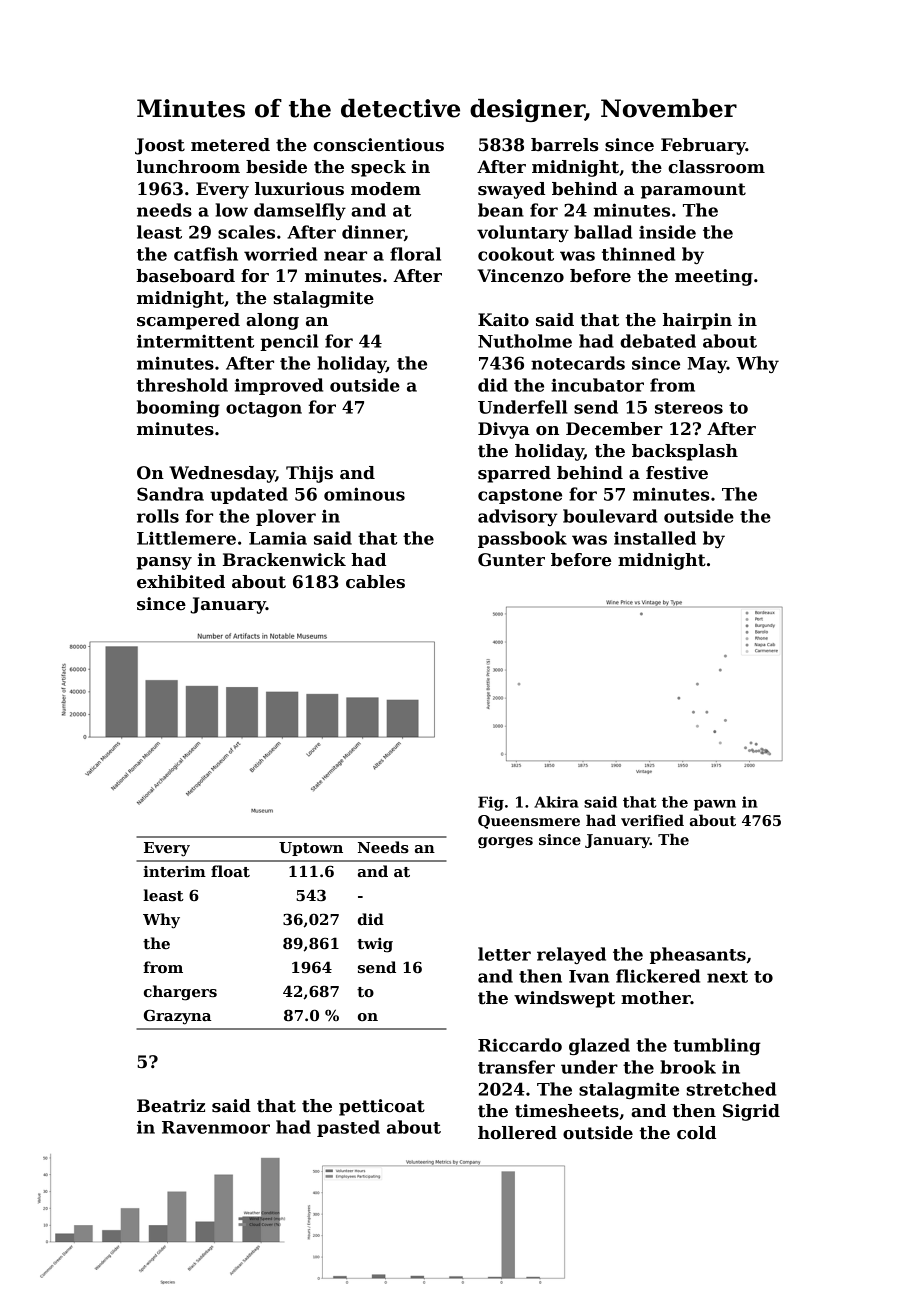  I want to click on advisory, so click(518, 517).
